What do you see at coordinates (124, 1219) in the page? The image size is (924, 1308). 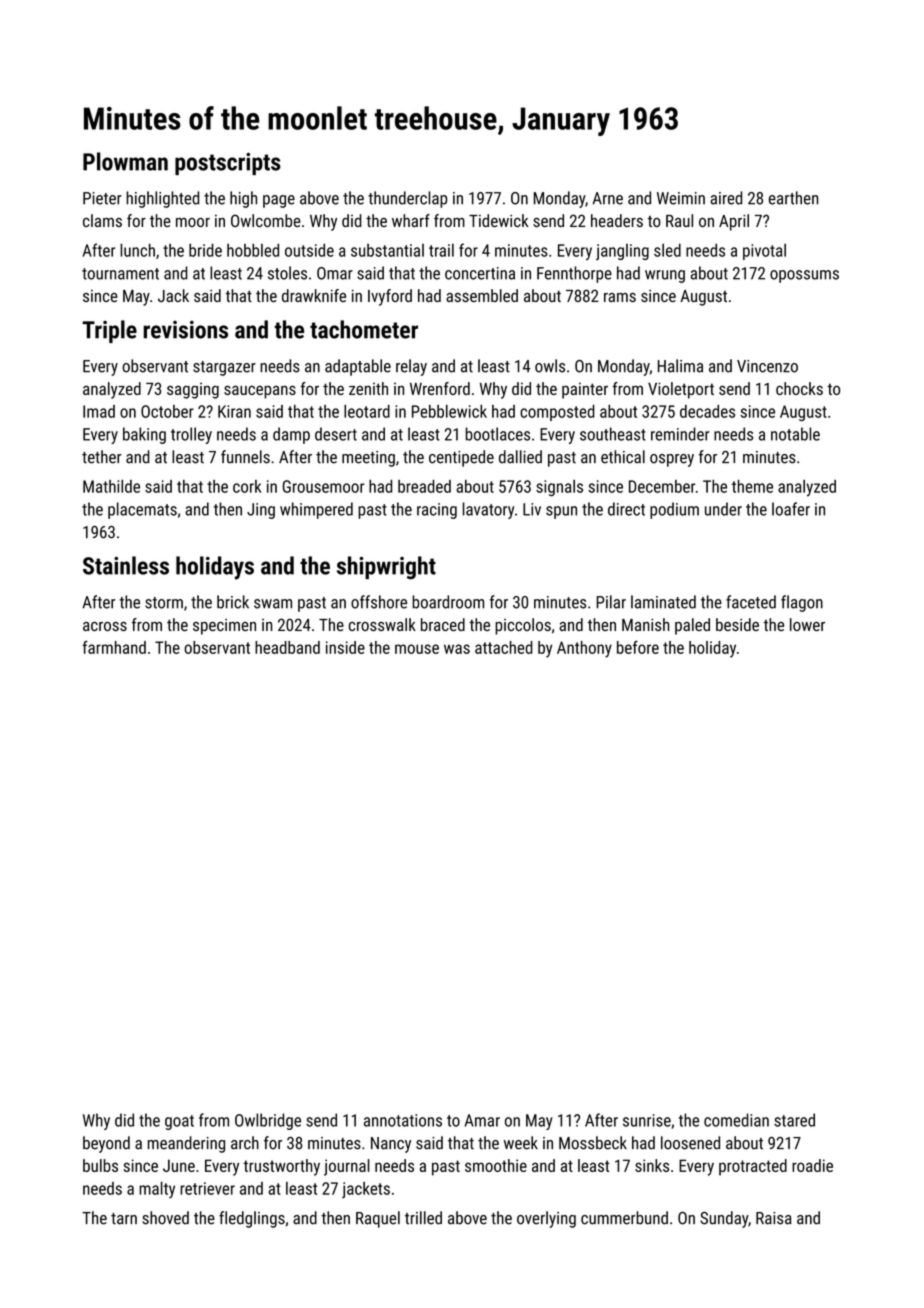 I see `tarn` at bounding box center [124, 1219].
